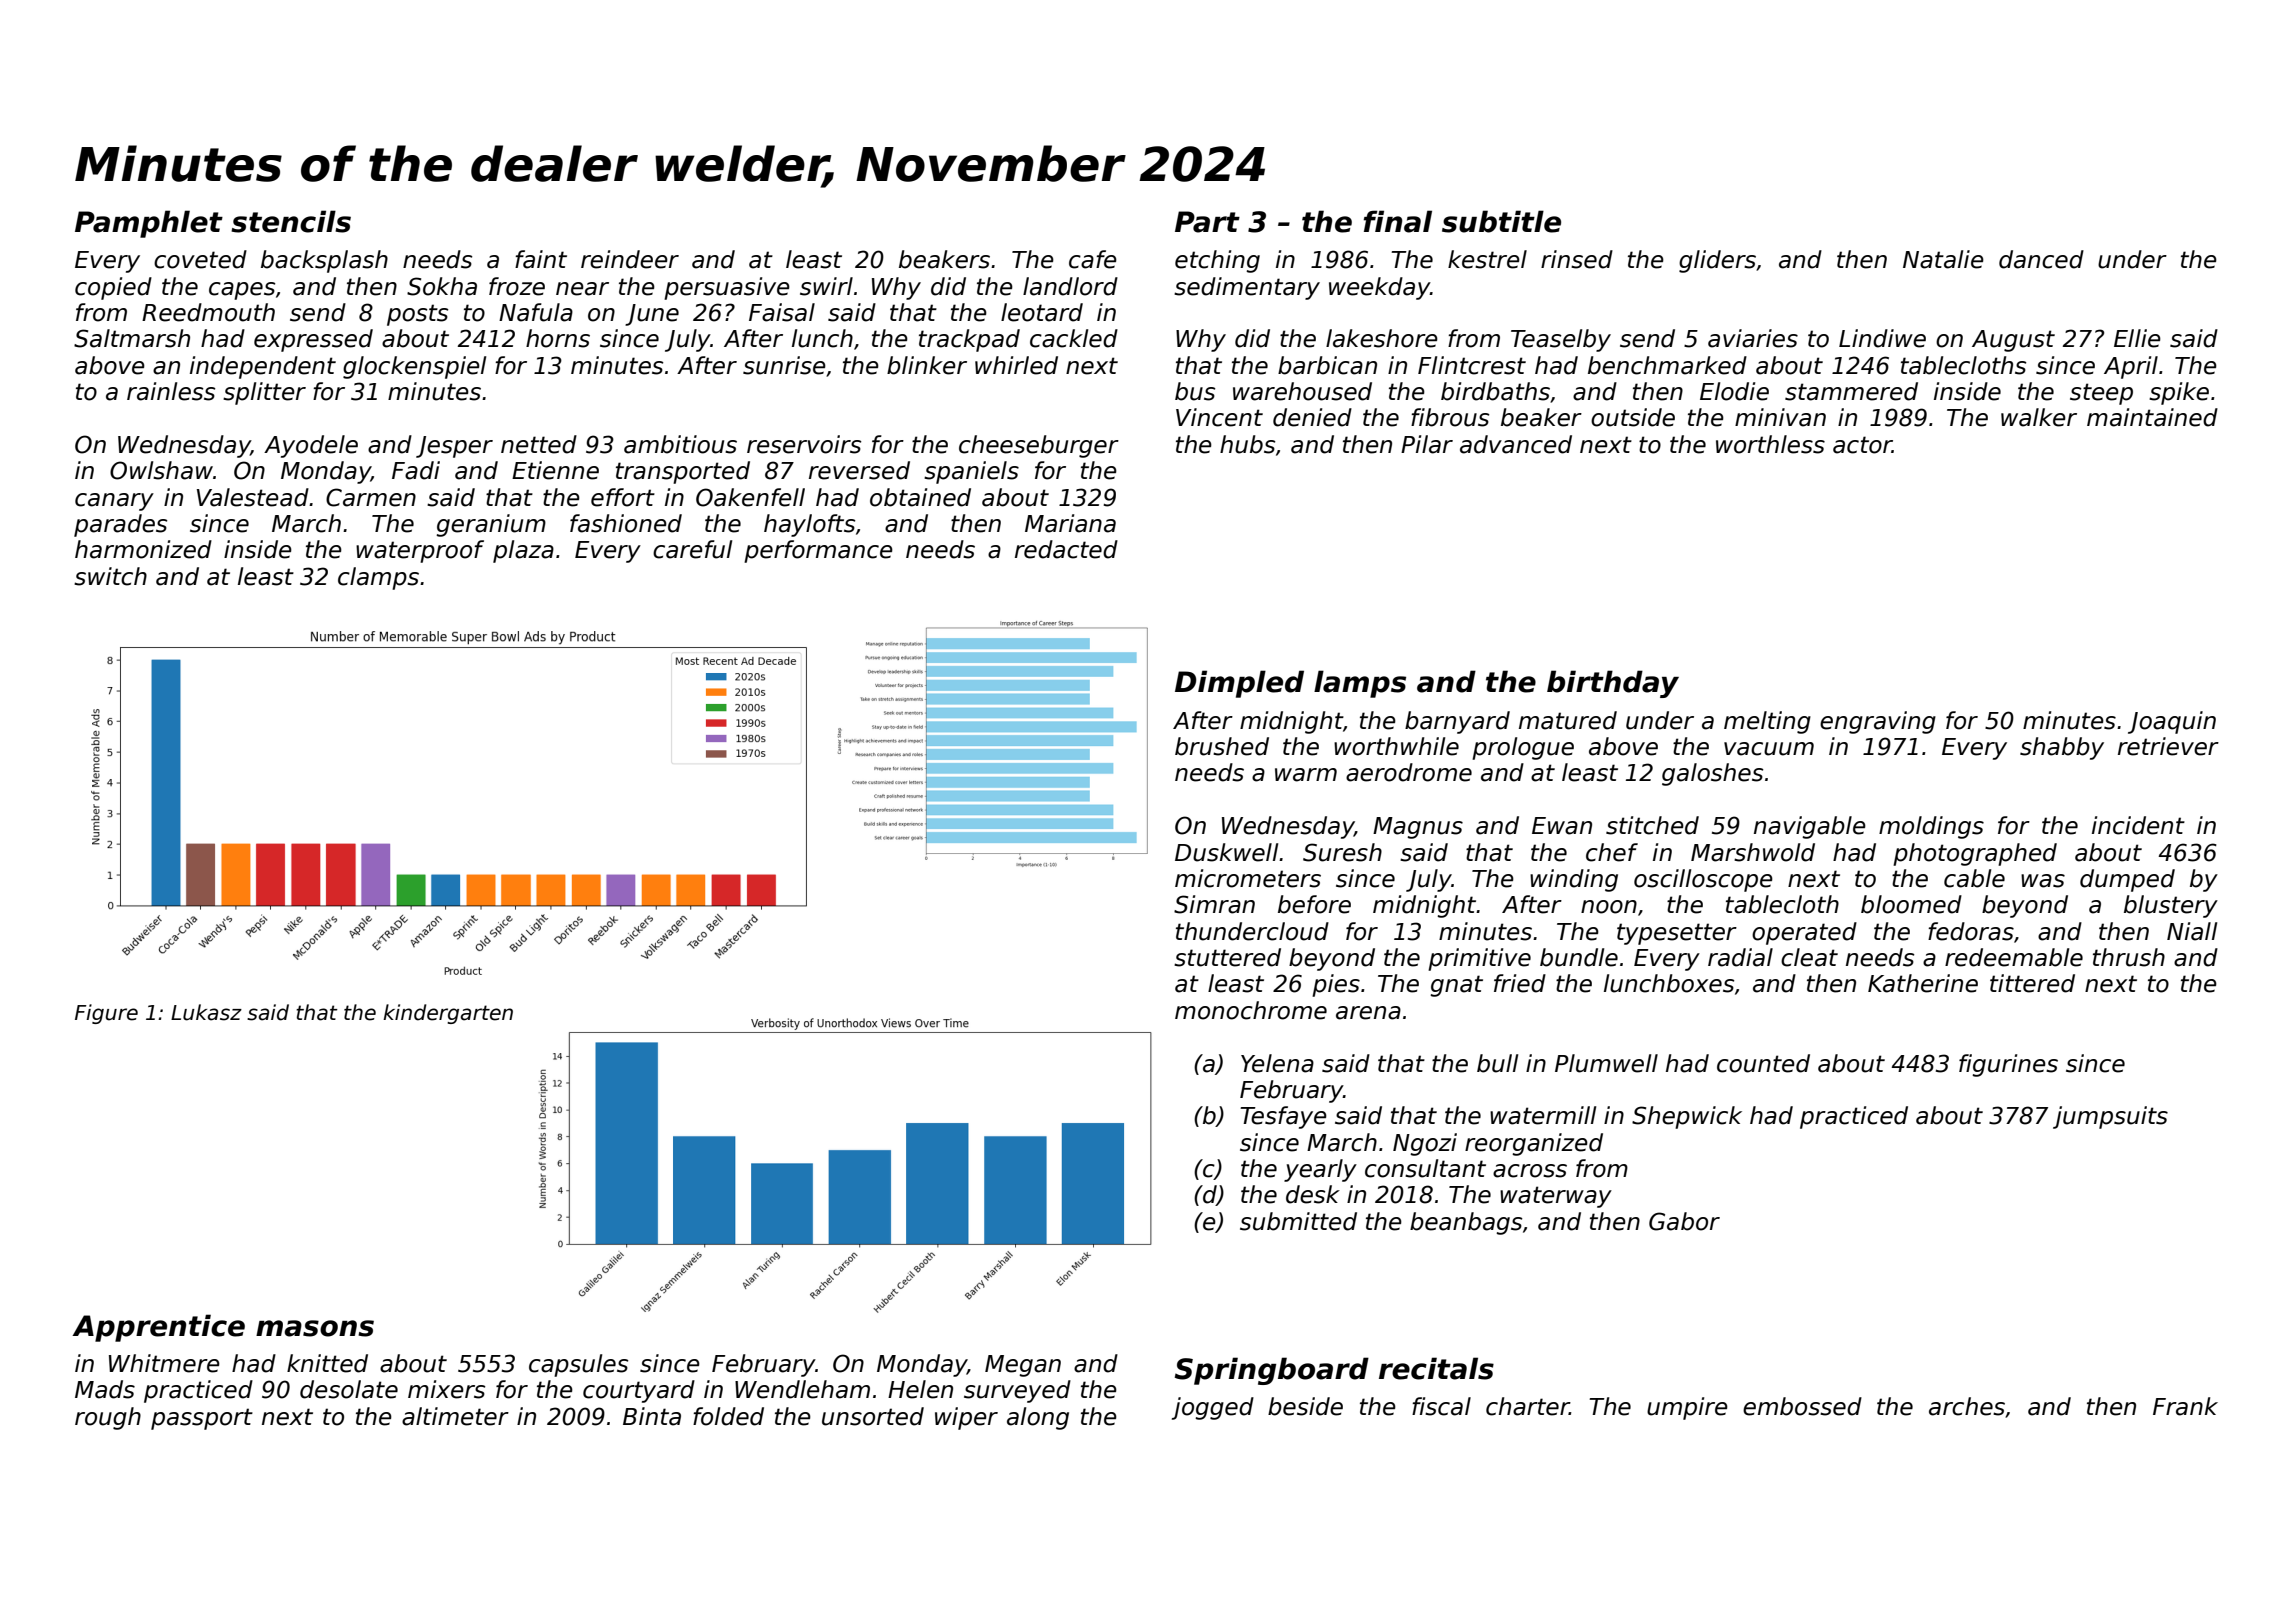  What do you see at coordinates (809, 525) in the image?
I see `haylofts` at bounding box center [809, 525].
